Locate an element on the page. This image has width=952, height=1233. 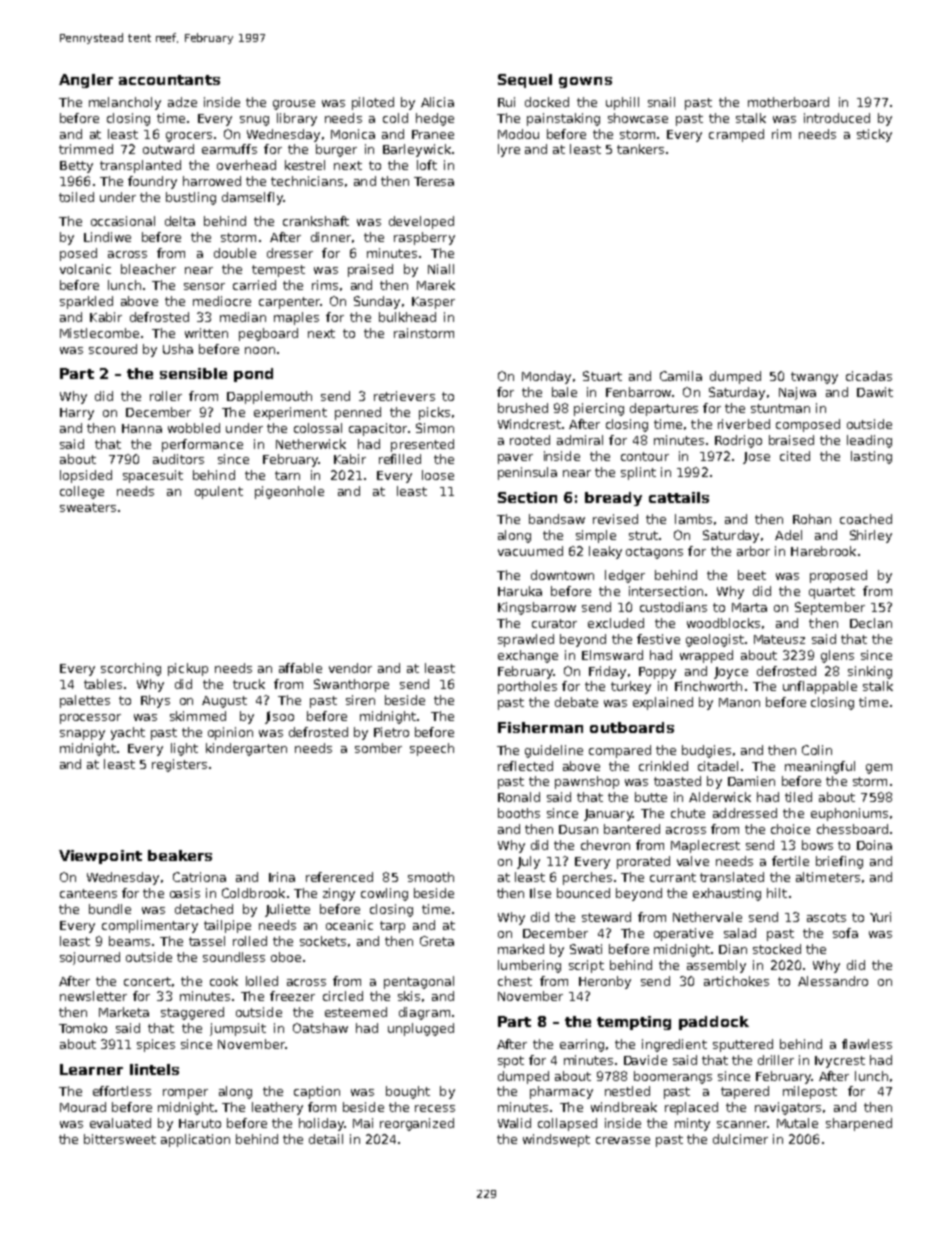
lyre is located at coordinates (509, 150).
